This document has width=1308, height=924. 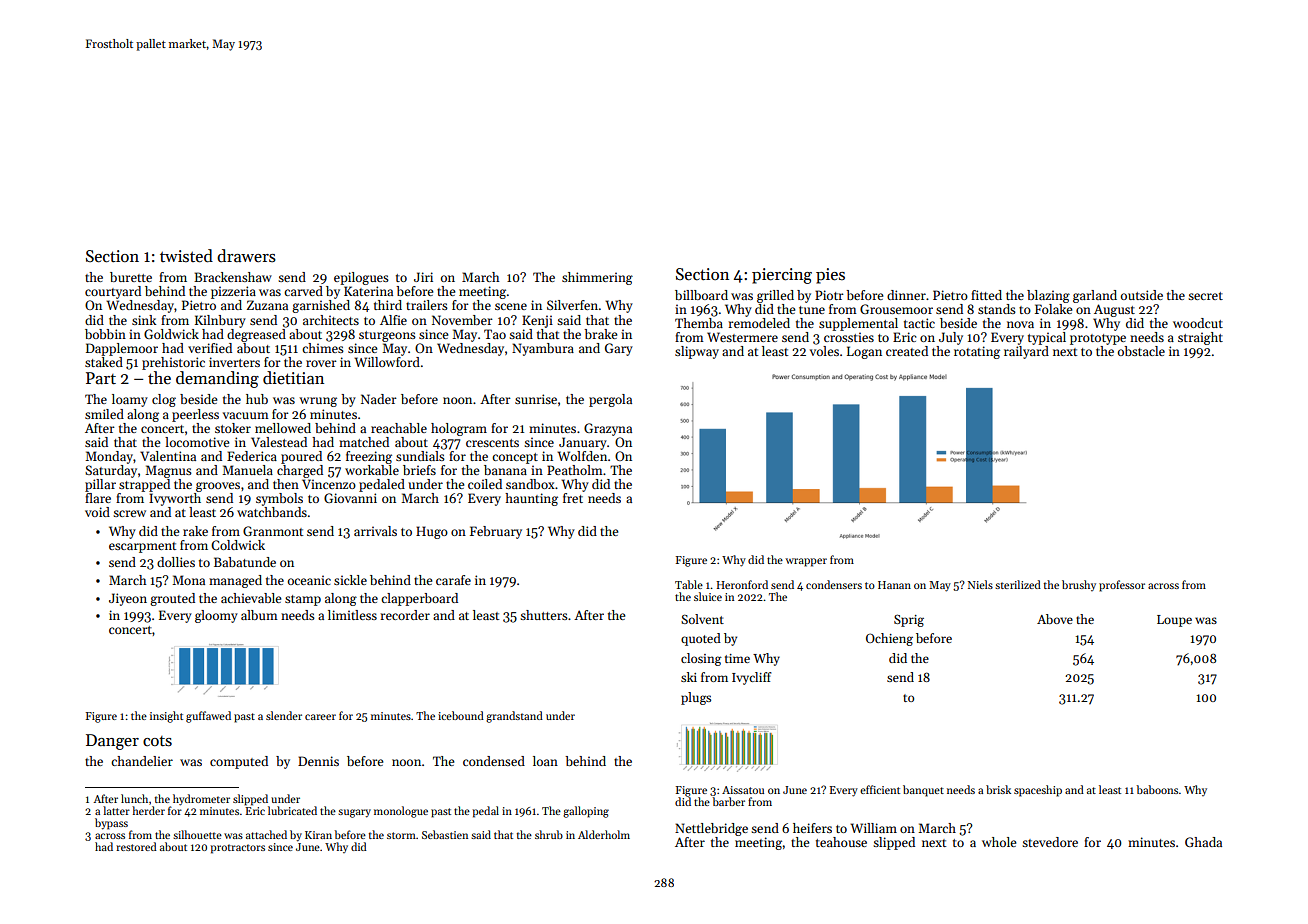 I want to click on straight, so click(x=1200, y=338).
